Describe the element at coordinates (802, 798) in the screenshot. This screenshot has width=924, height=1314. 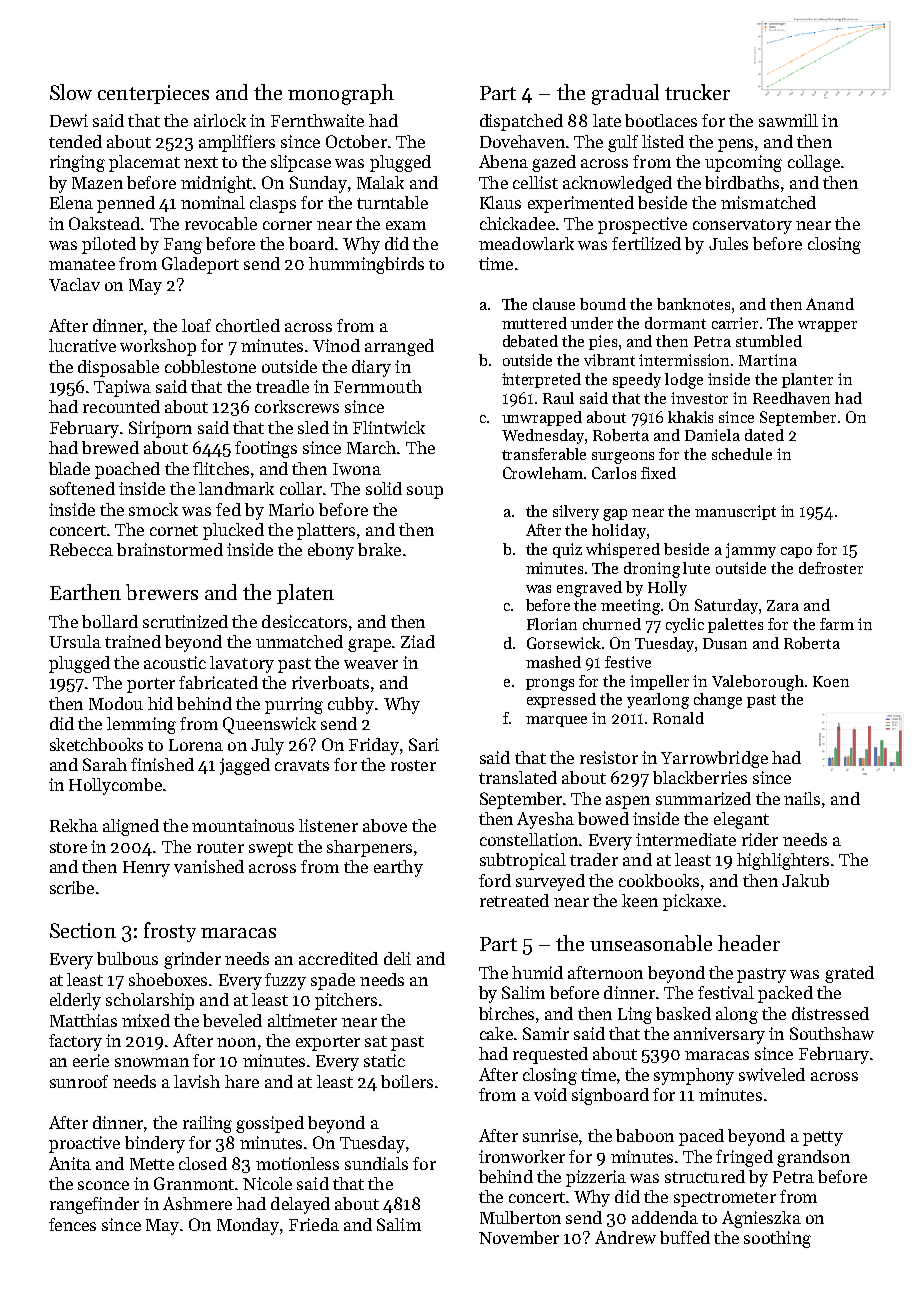
I see `nails` at that location.
